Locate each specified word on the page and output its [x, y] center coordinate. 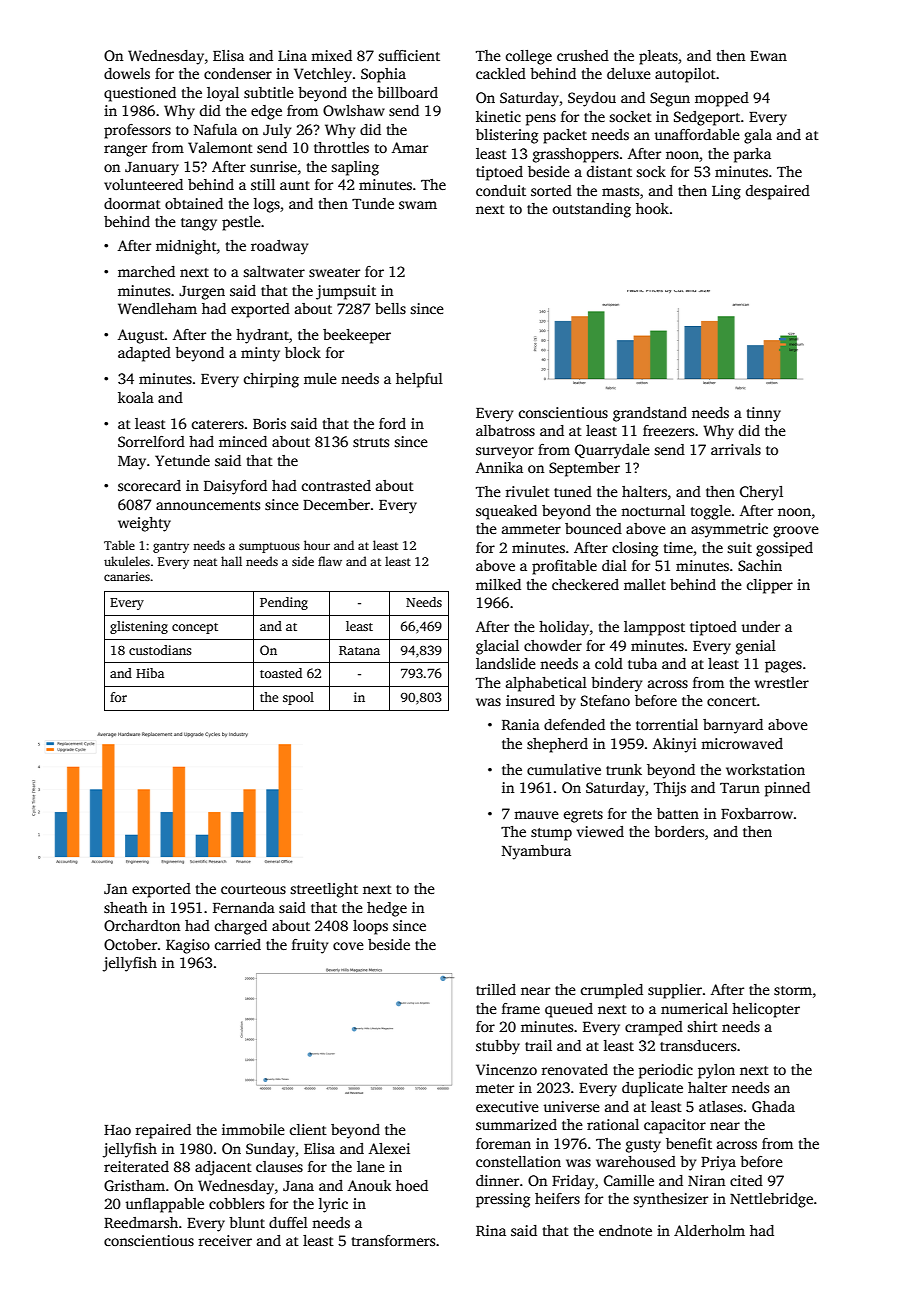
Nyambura [536, 852]
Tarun [740, 788]
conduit [501, 190]
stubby [498, 1047]
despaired [778, 192]
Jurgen [202, 293]
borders [679, 831]
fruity [310, 946]
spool [298, 698]
